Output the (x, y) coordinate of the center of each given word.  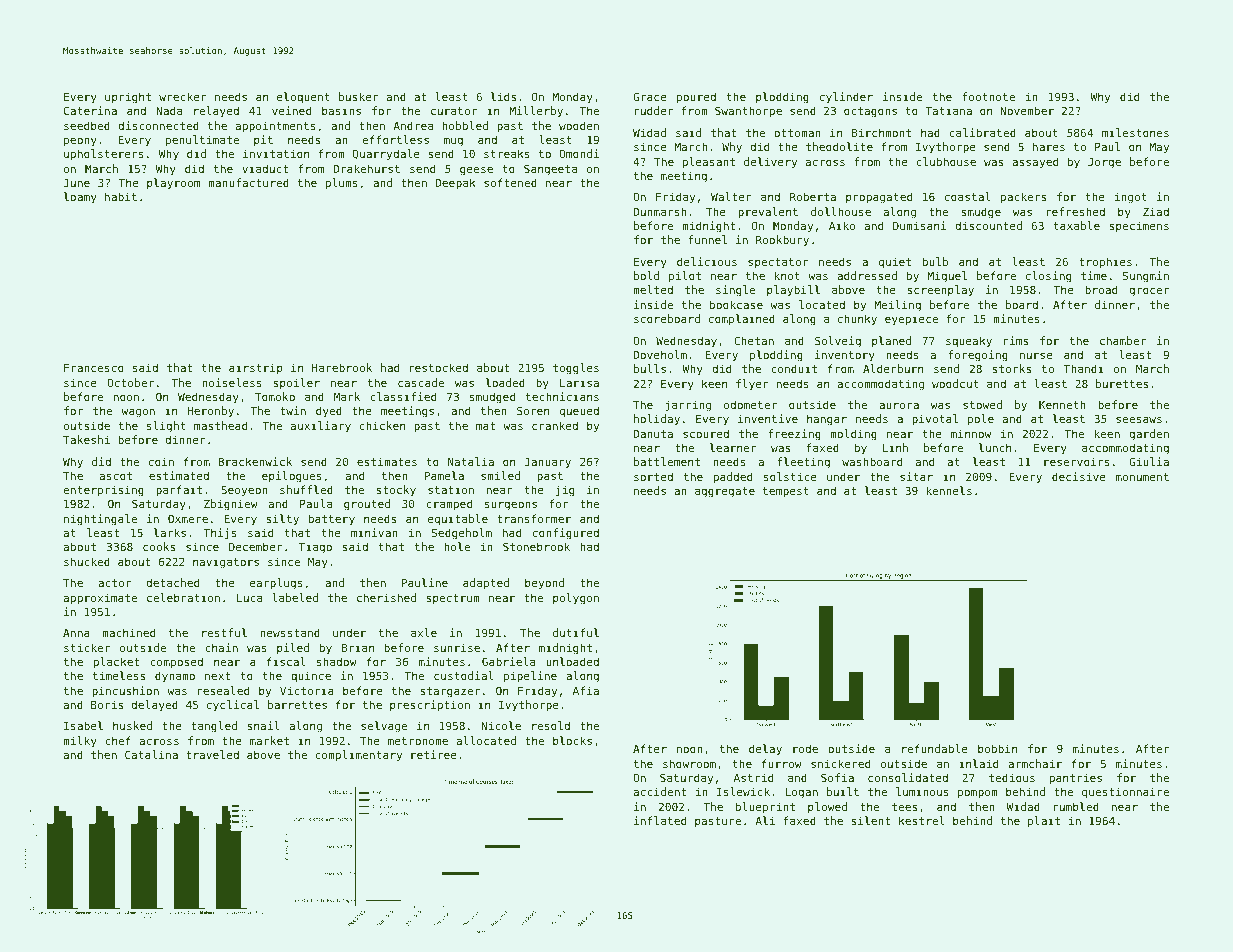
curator (454, 111)
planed (891, 341)
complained (742, 320)
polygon (576, 599)
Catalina (151, 754)
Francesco (94, 368)
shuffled (306, 489)
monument (1142, 477)
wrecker (183, 96)
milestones (1135, 132)
